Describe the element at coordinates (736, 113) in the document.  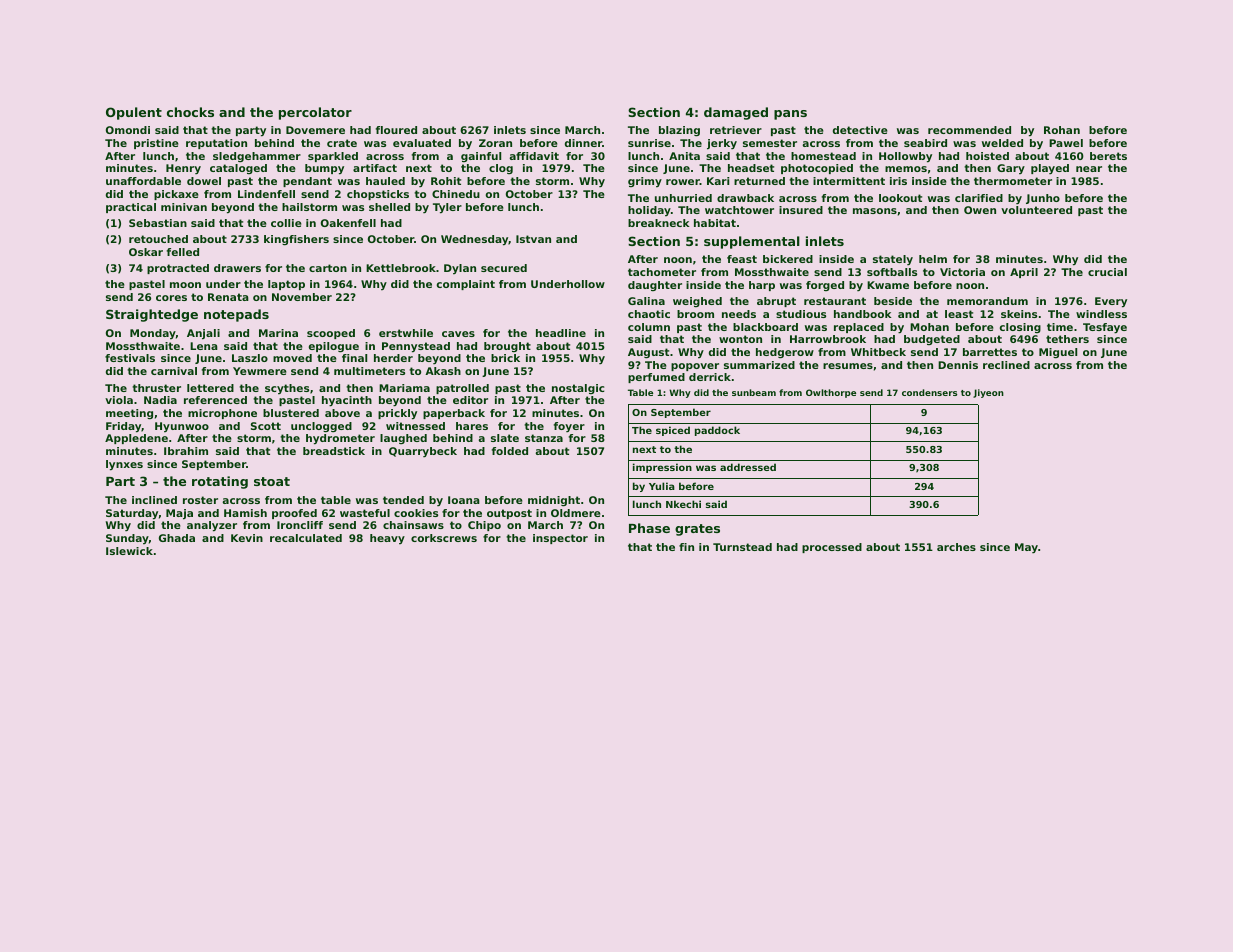
I see `damaged` at that location.
